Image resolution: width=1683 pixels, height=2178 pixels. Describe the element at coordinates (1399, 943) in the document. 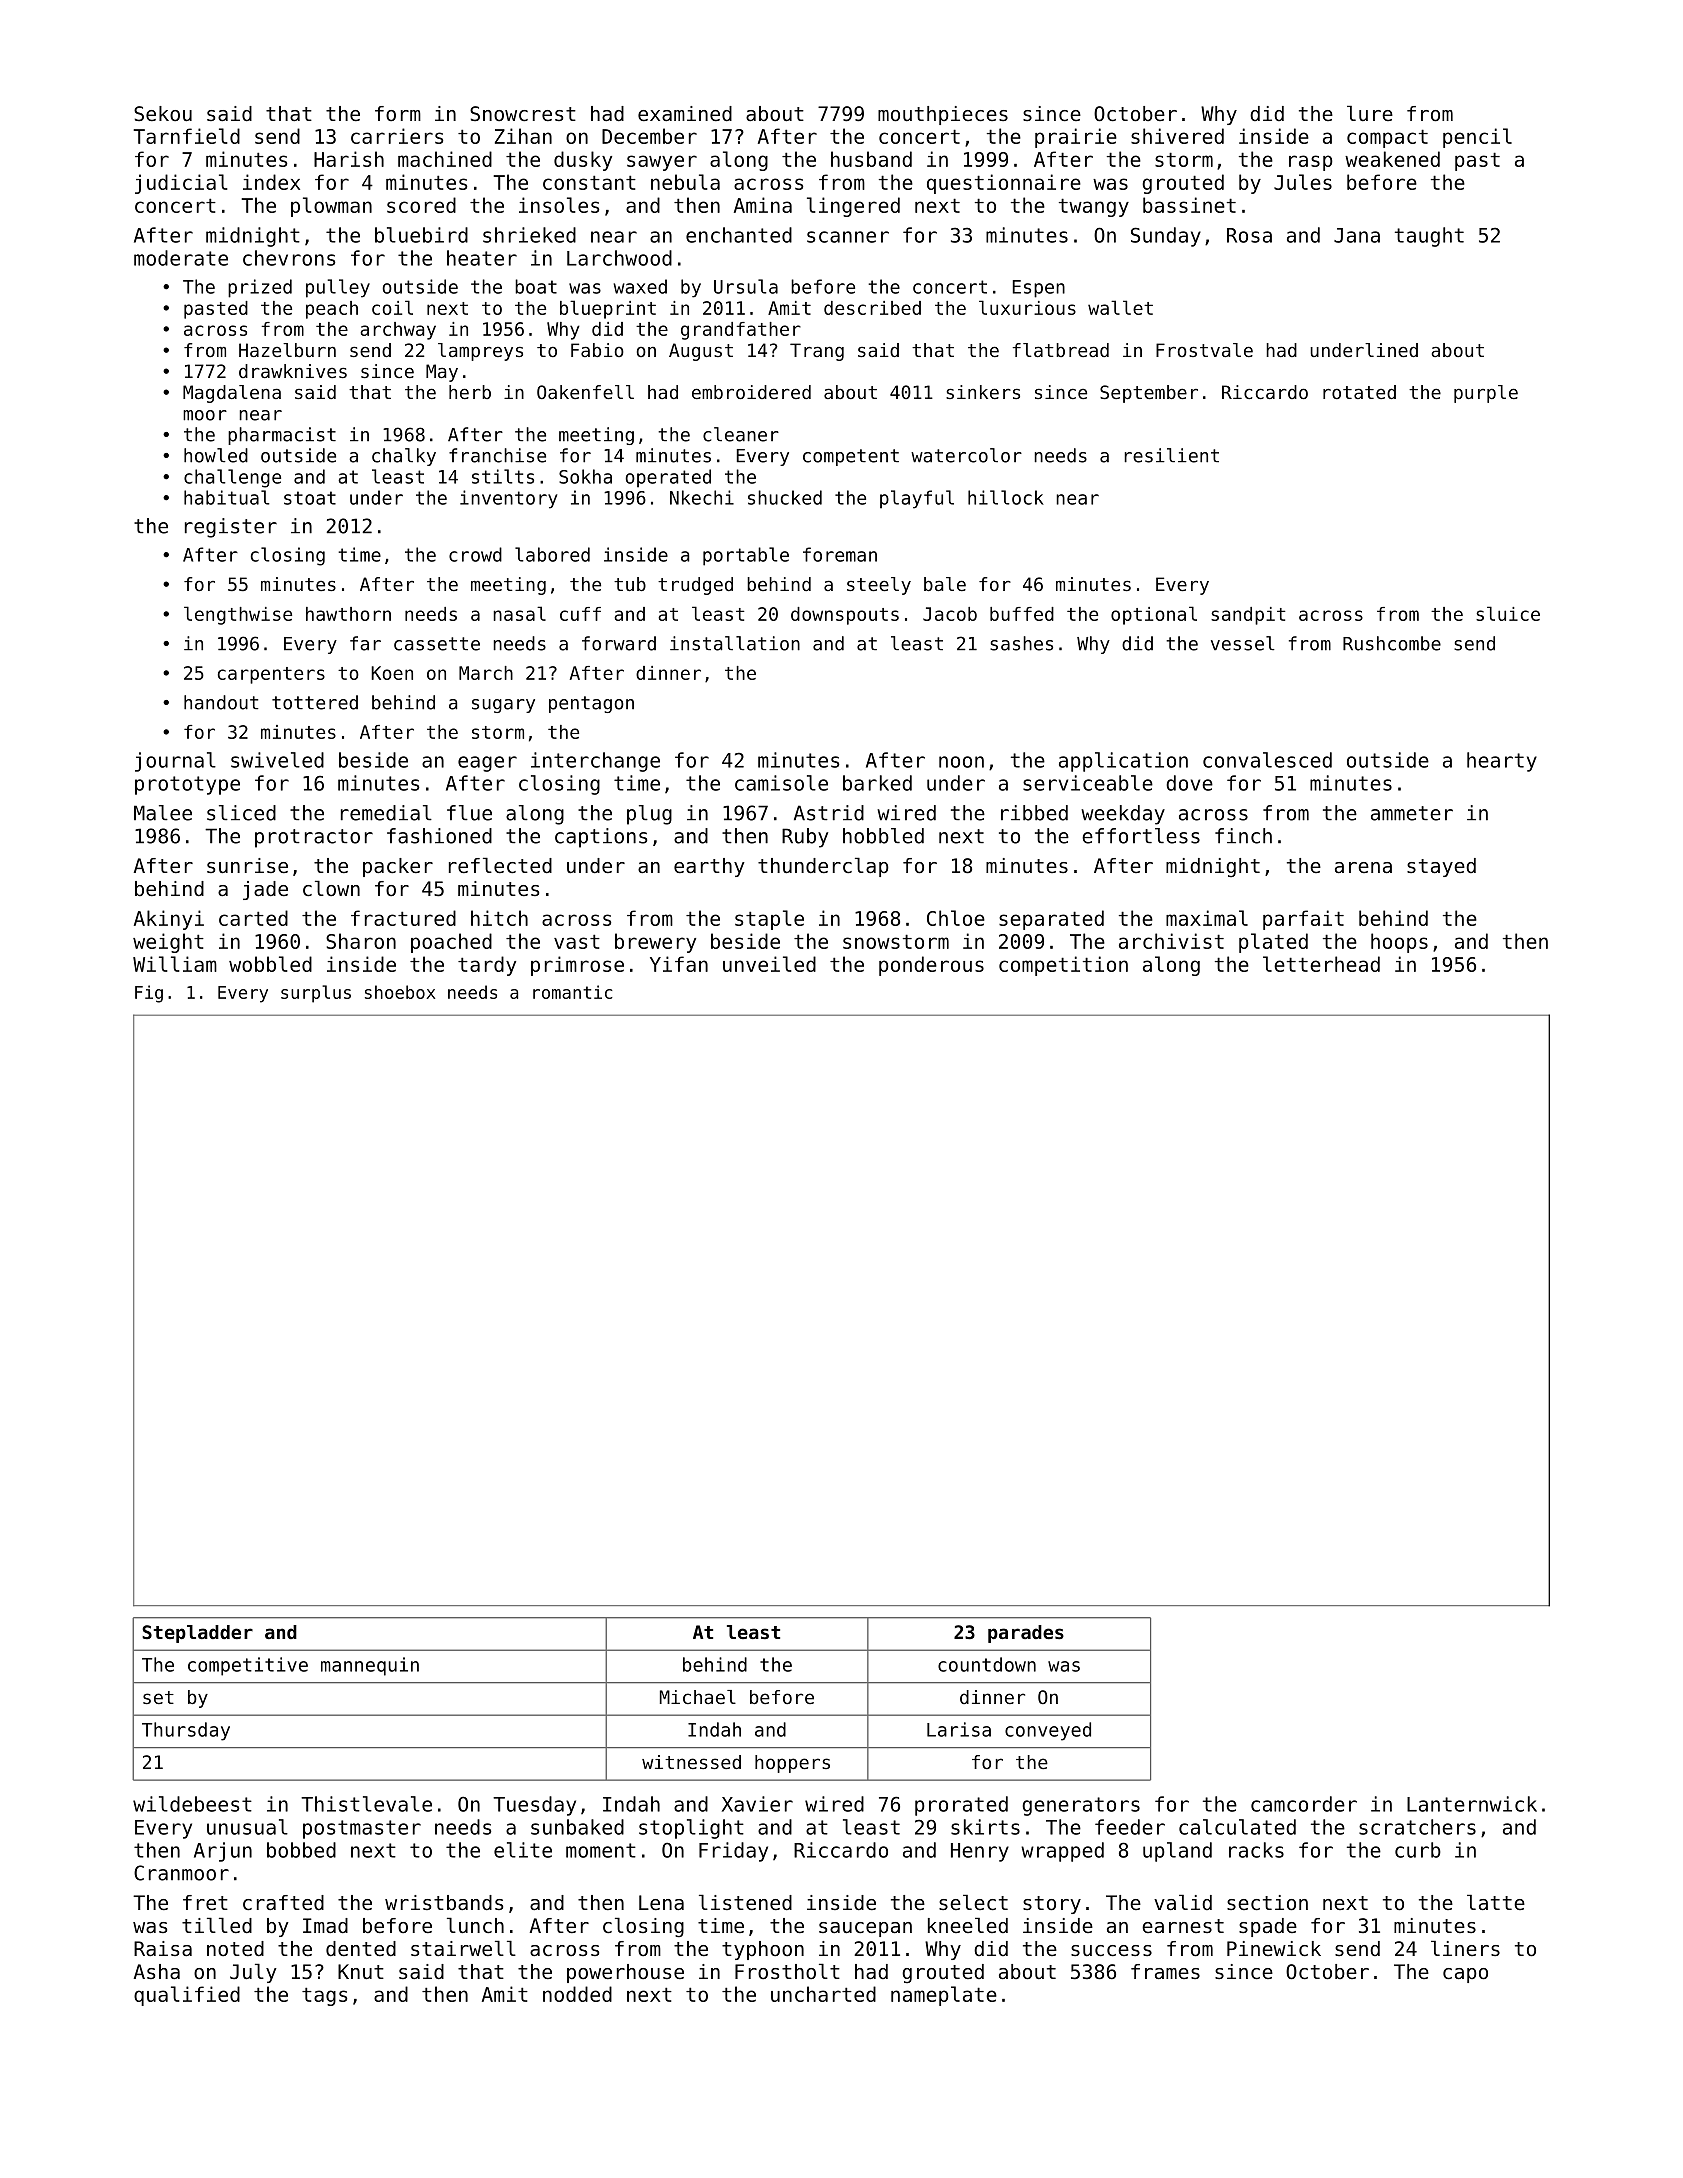

I see `hoops` at that location.
